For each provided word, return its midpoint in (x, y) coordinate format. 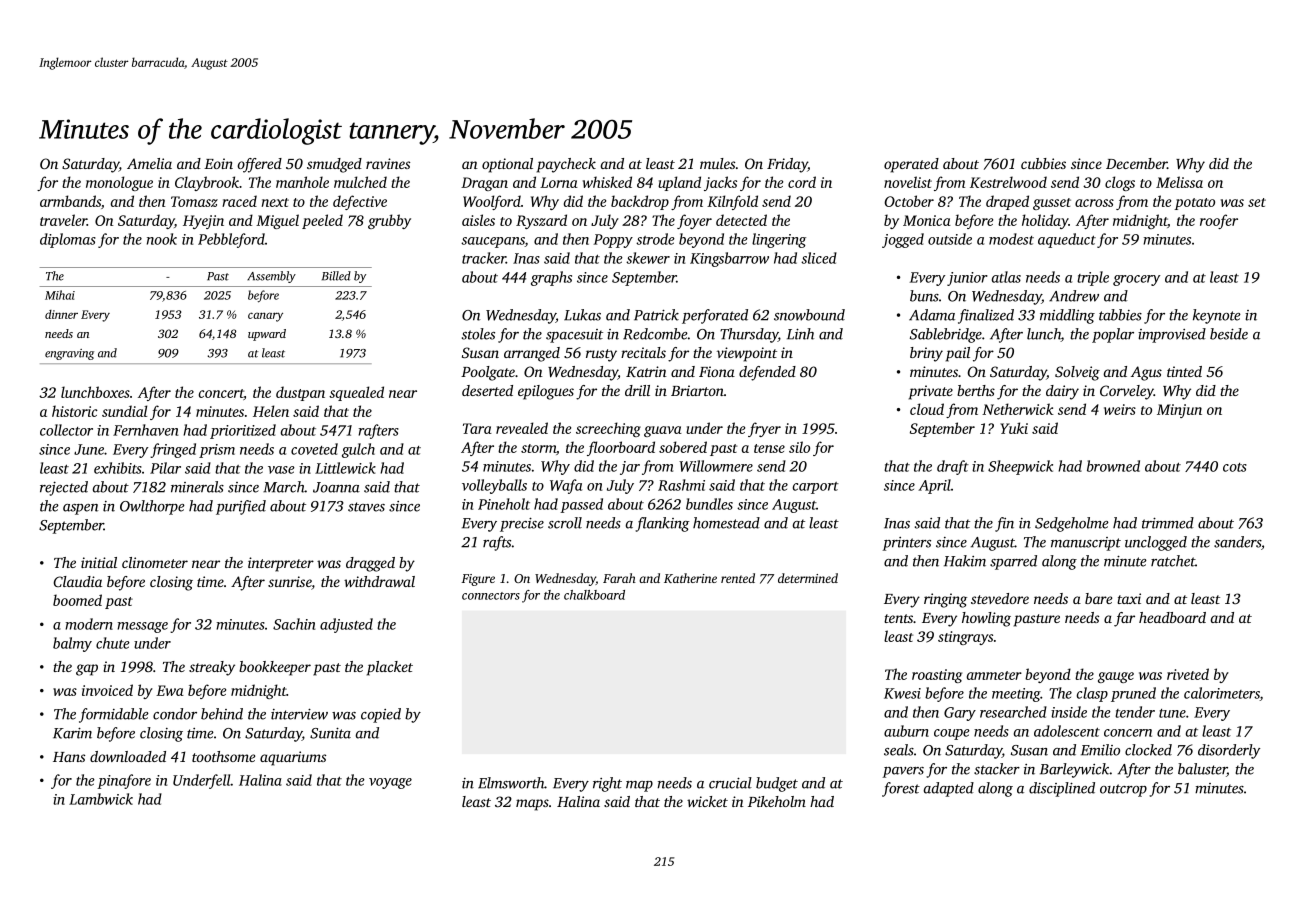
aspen (80, 509)
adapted (949, 789)
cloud (927, 409)
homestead (726, 523)
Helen (271, 411)
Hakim (965, 561)
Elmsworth (511, 783)
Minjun (1179, 411)
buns (924, 296)
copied (381, 715)
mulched (360, 182)
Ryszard (541, 221)
